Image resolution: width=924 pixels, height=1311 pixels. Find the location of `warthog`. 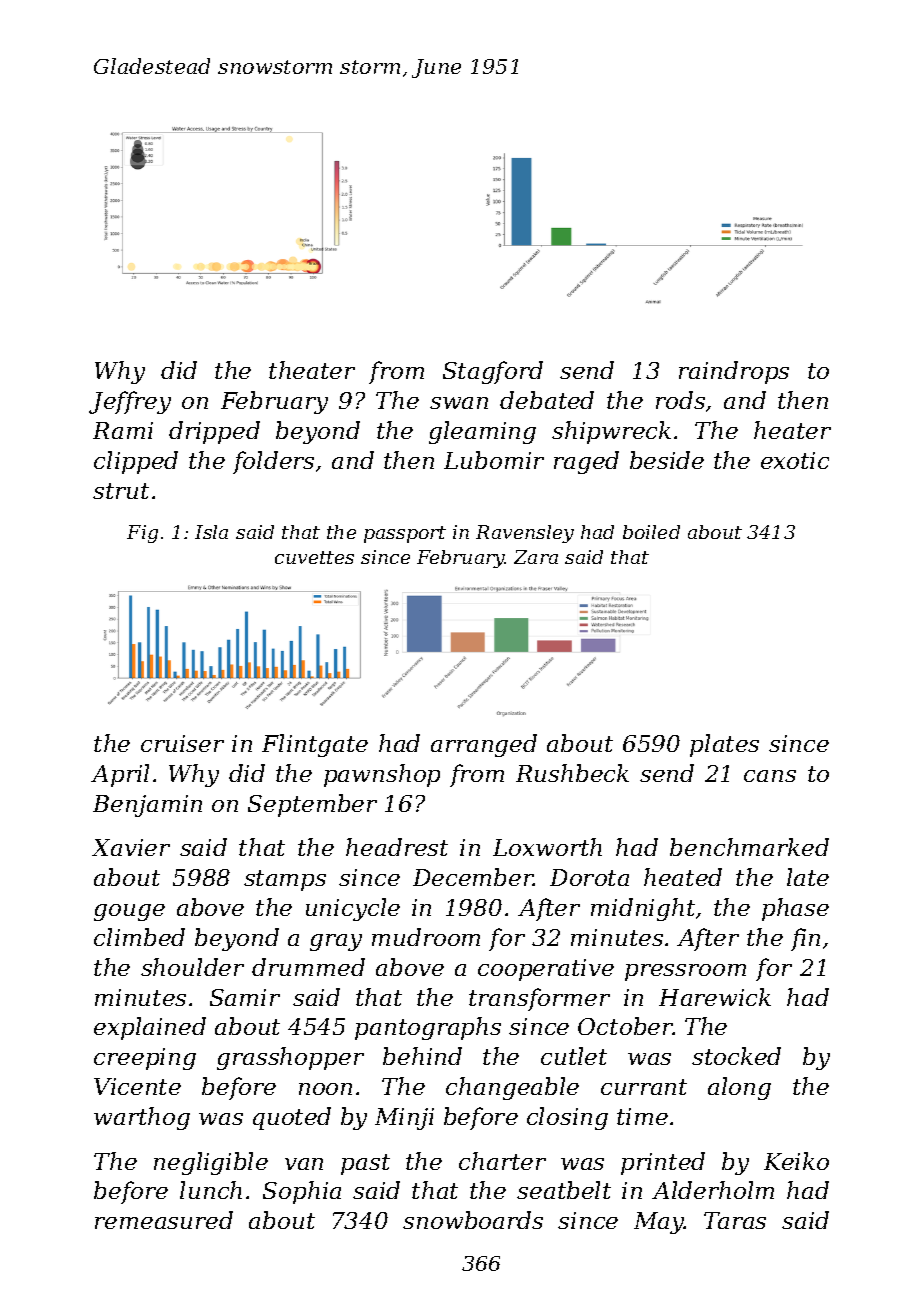

warthog is located at coordinates (142, 1118).
